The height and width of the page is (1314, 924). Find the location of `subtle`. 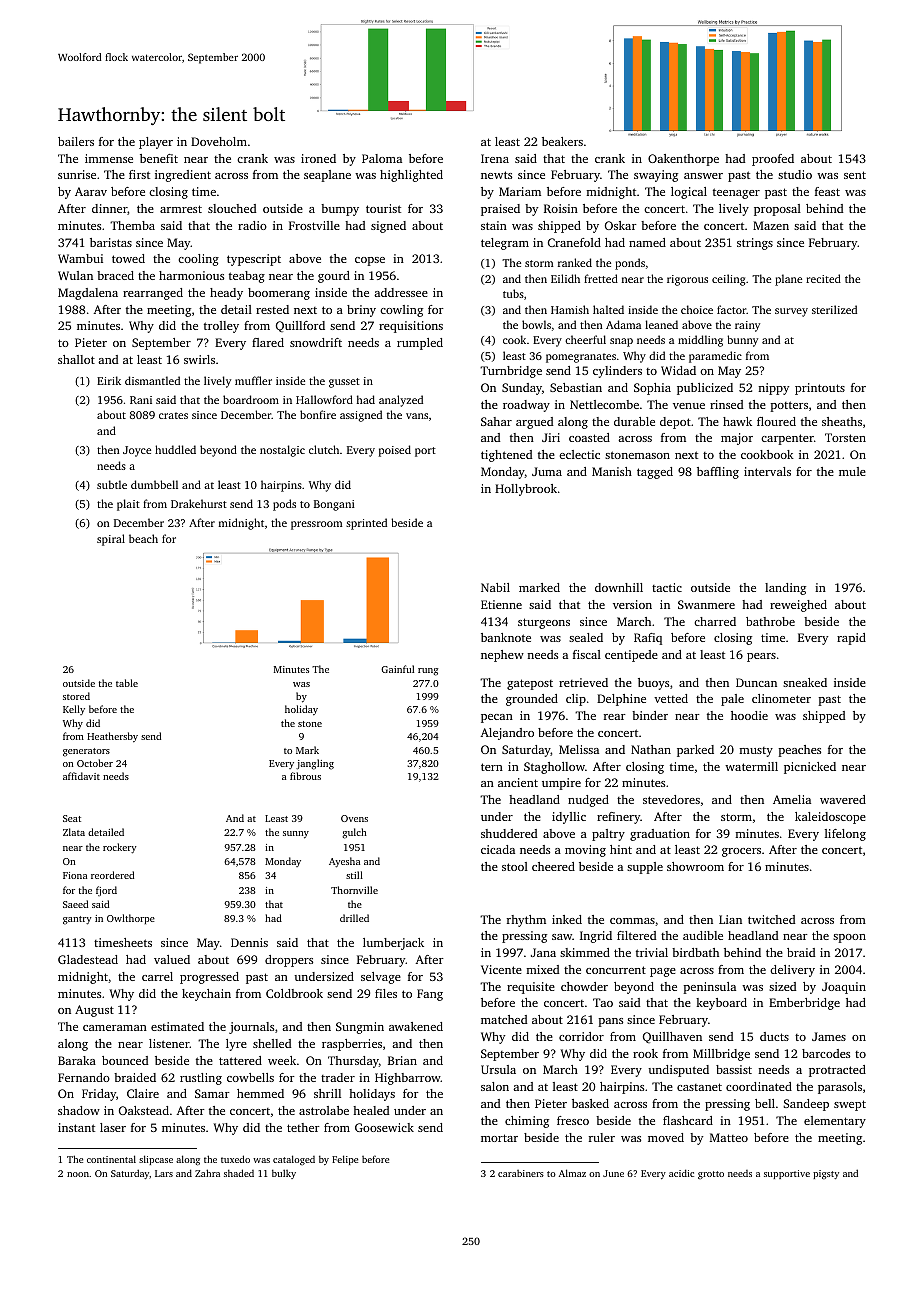

subtle is located at coordinates (112, 484).
